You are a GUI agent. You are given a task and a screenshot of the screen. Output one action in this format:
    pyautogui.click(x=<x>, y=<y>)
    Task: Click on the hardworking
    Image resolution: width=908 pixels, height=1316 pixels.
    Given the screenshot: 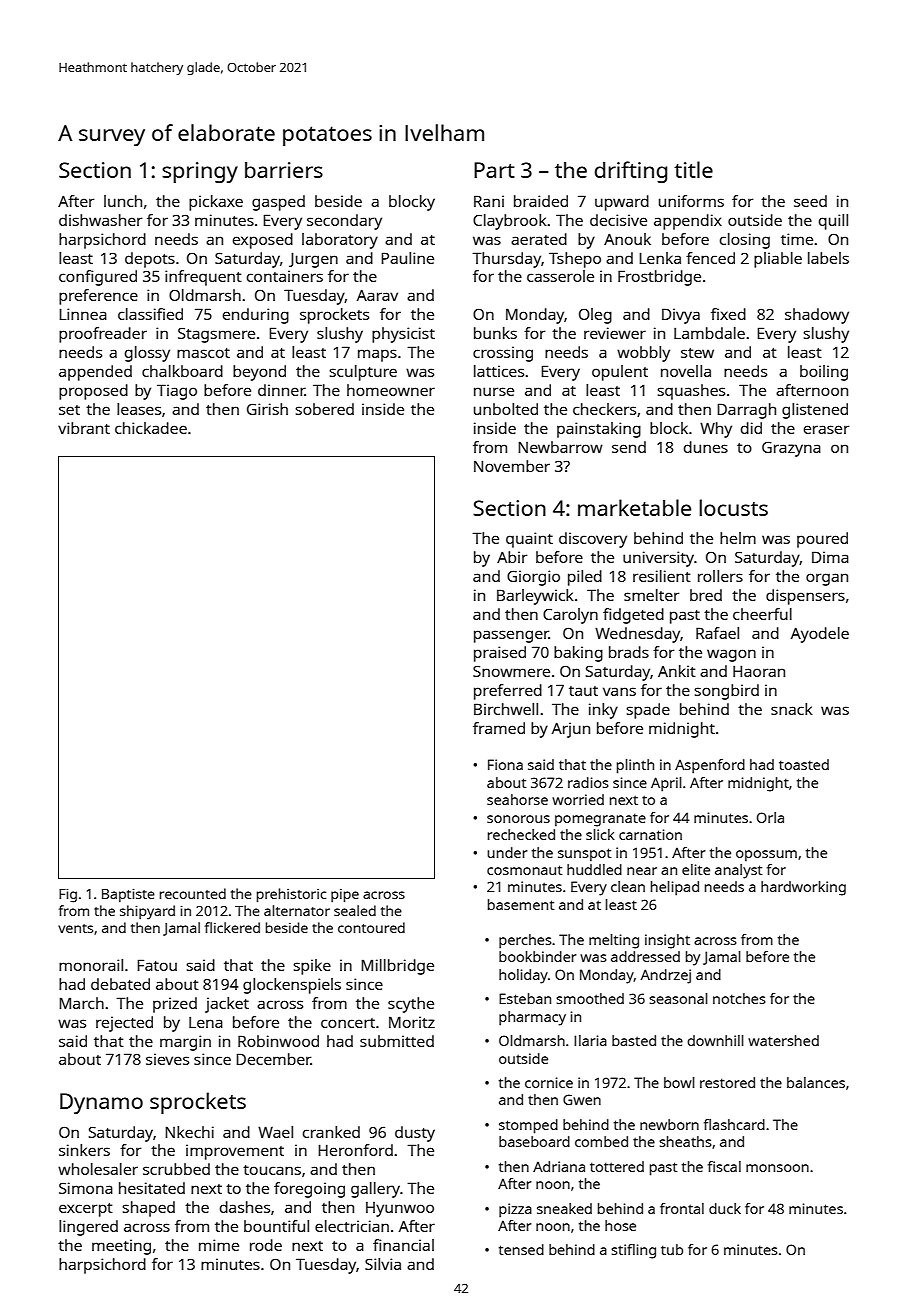 What is the action you would take?
    pyautogui.click(x=803, y=888)
